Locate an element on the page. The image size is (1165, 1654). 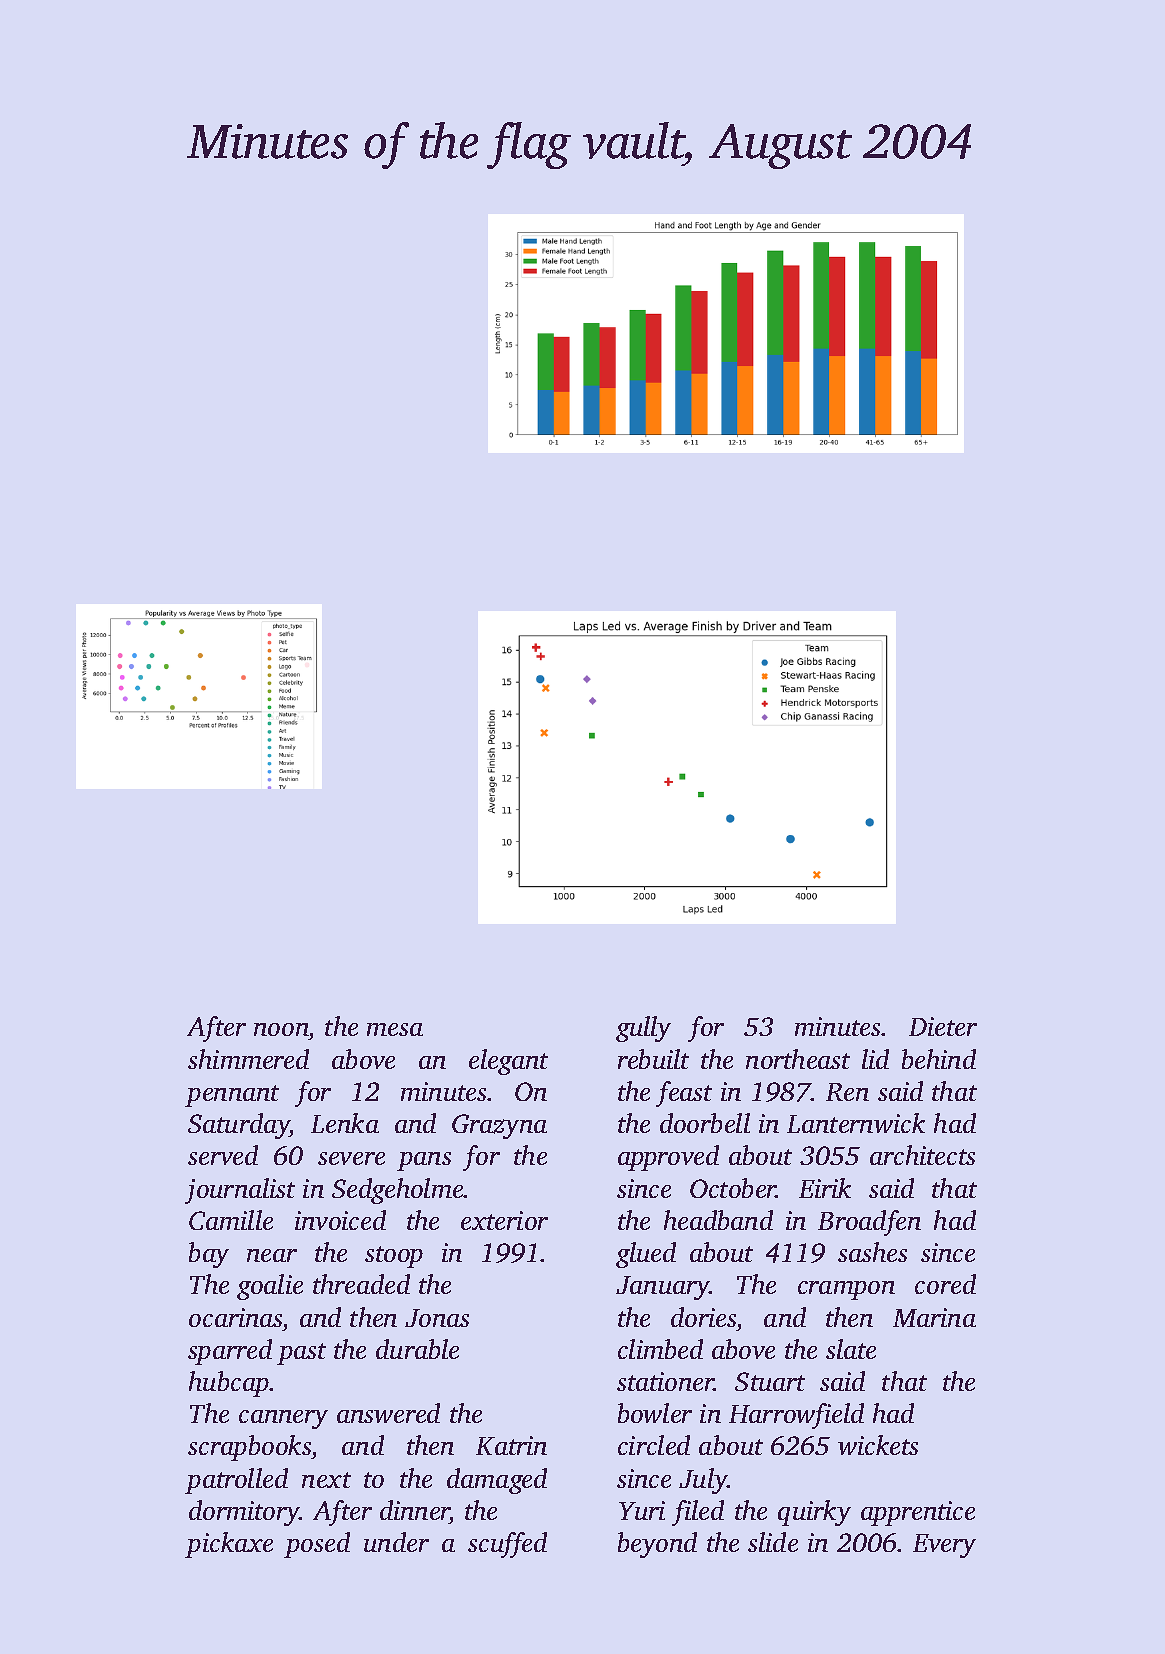
Yuri is located at coordinates (642, 1510).
